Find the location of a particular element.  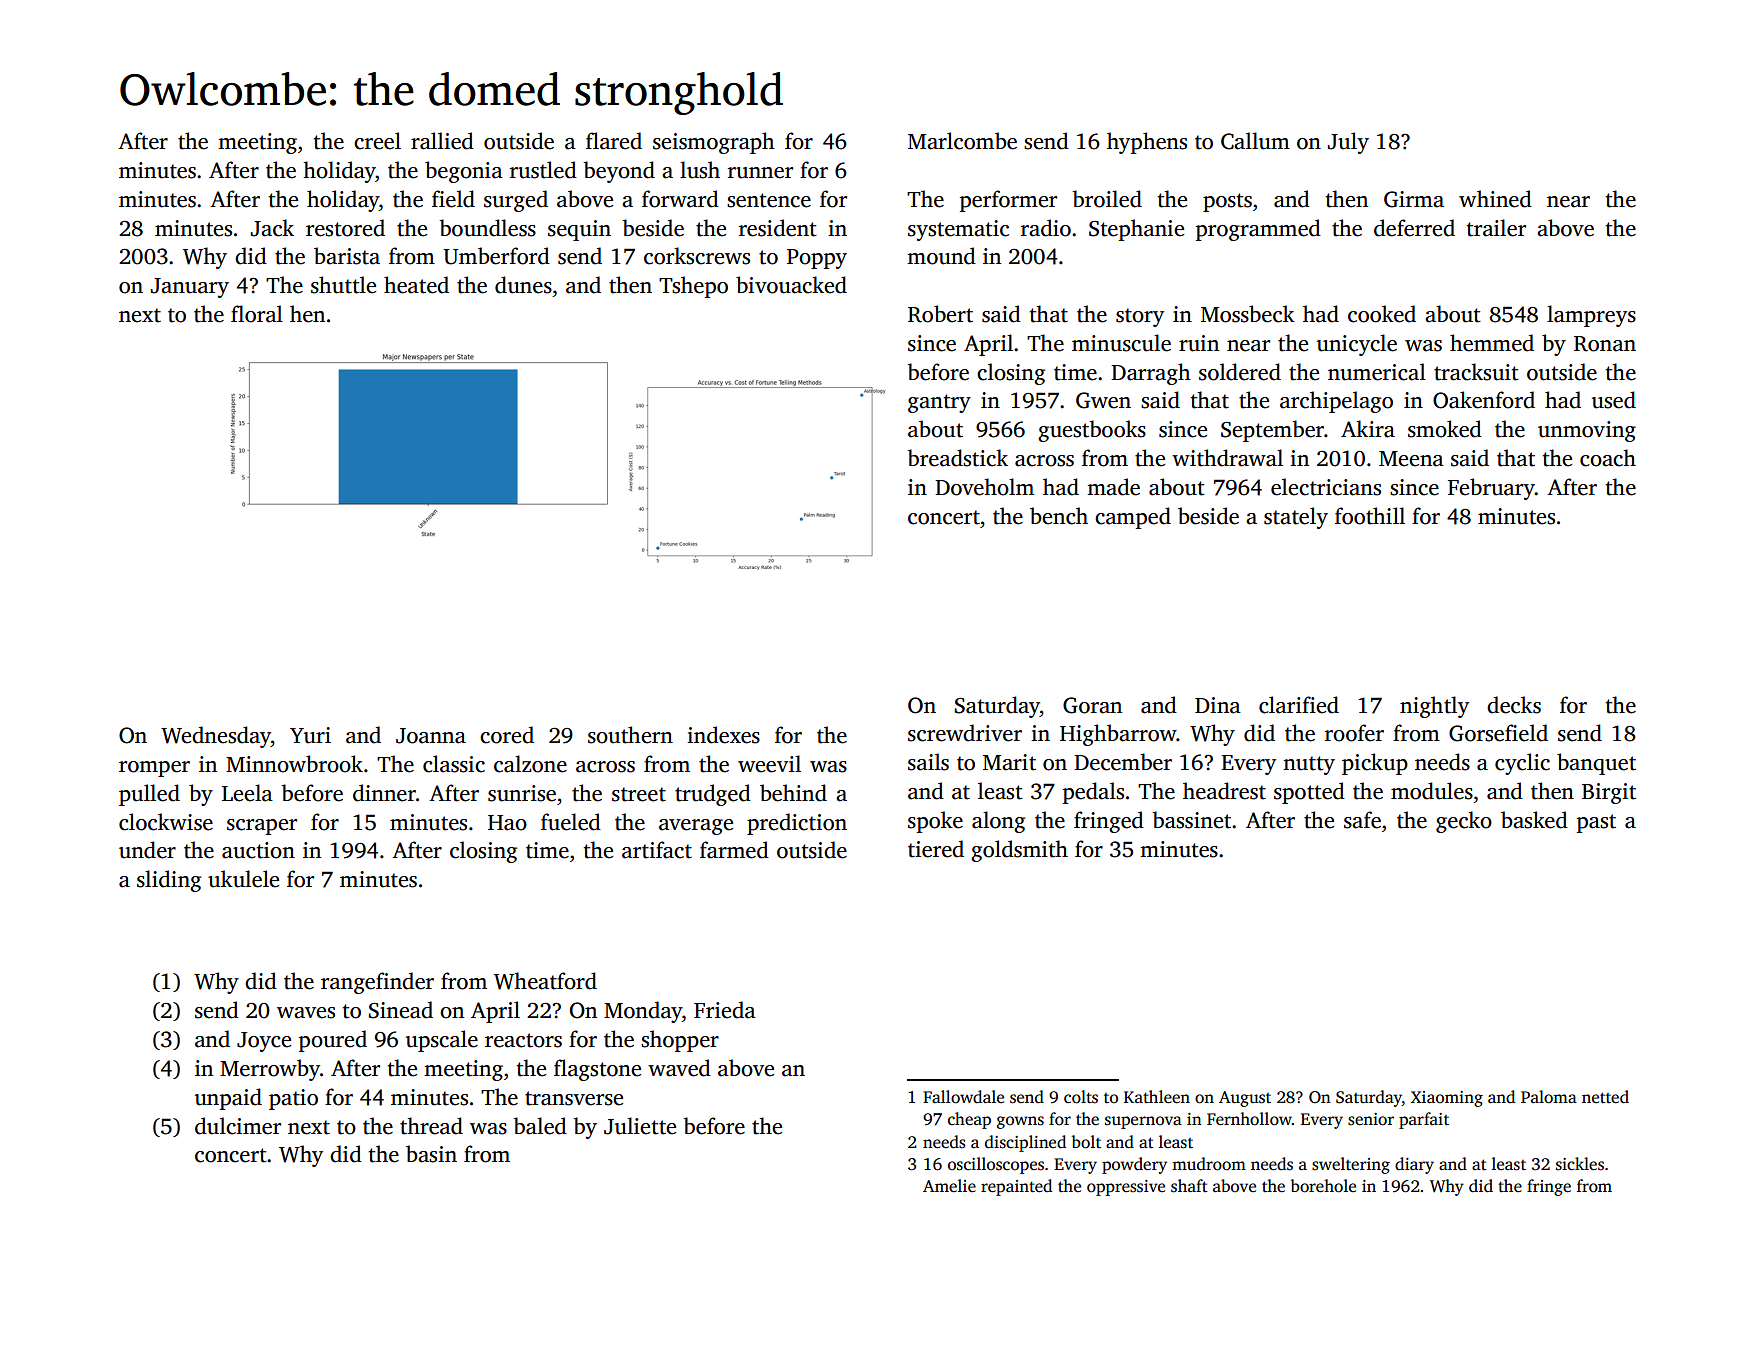

foothill is located at coordinates (1370, 516).
